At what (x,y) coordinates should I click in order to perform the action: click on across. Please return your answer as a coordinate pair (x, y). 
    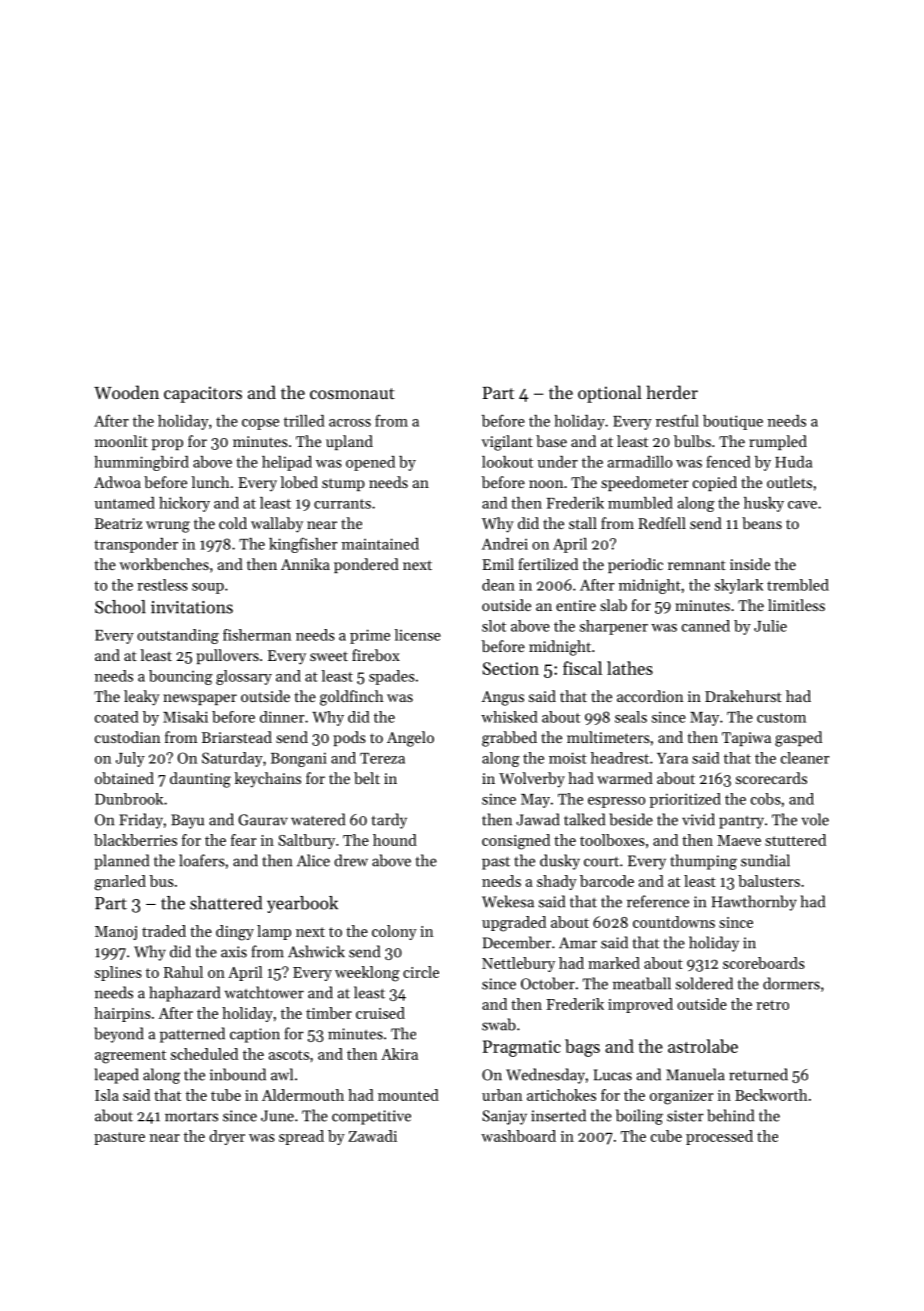
    Looking at the image, I should click on (350, 423).
